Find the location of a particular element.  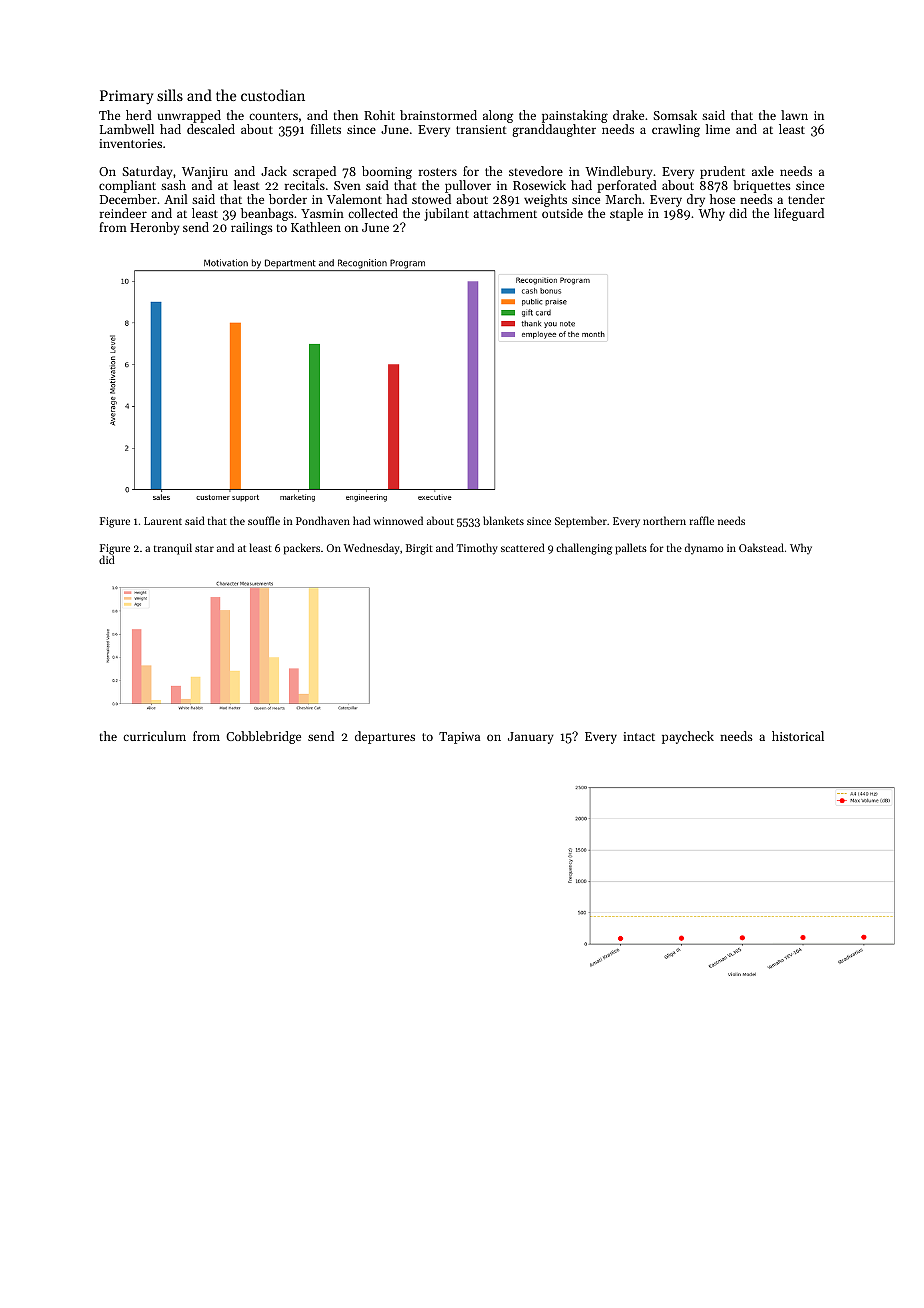

departures is located at coordinates (385, 737).
